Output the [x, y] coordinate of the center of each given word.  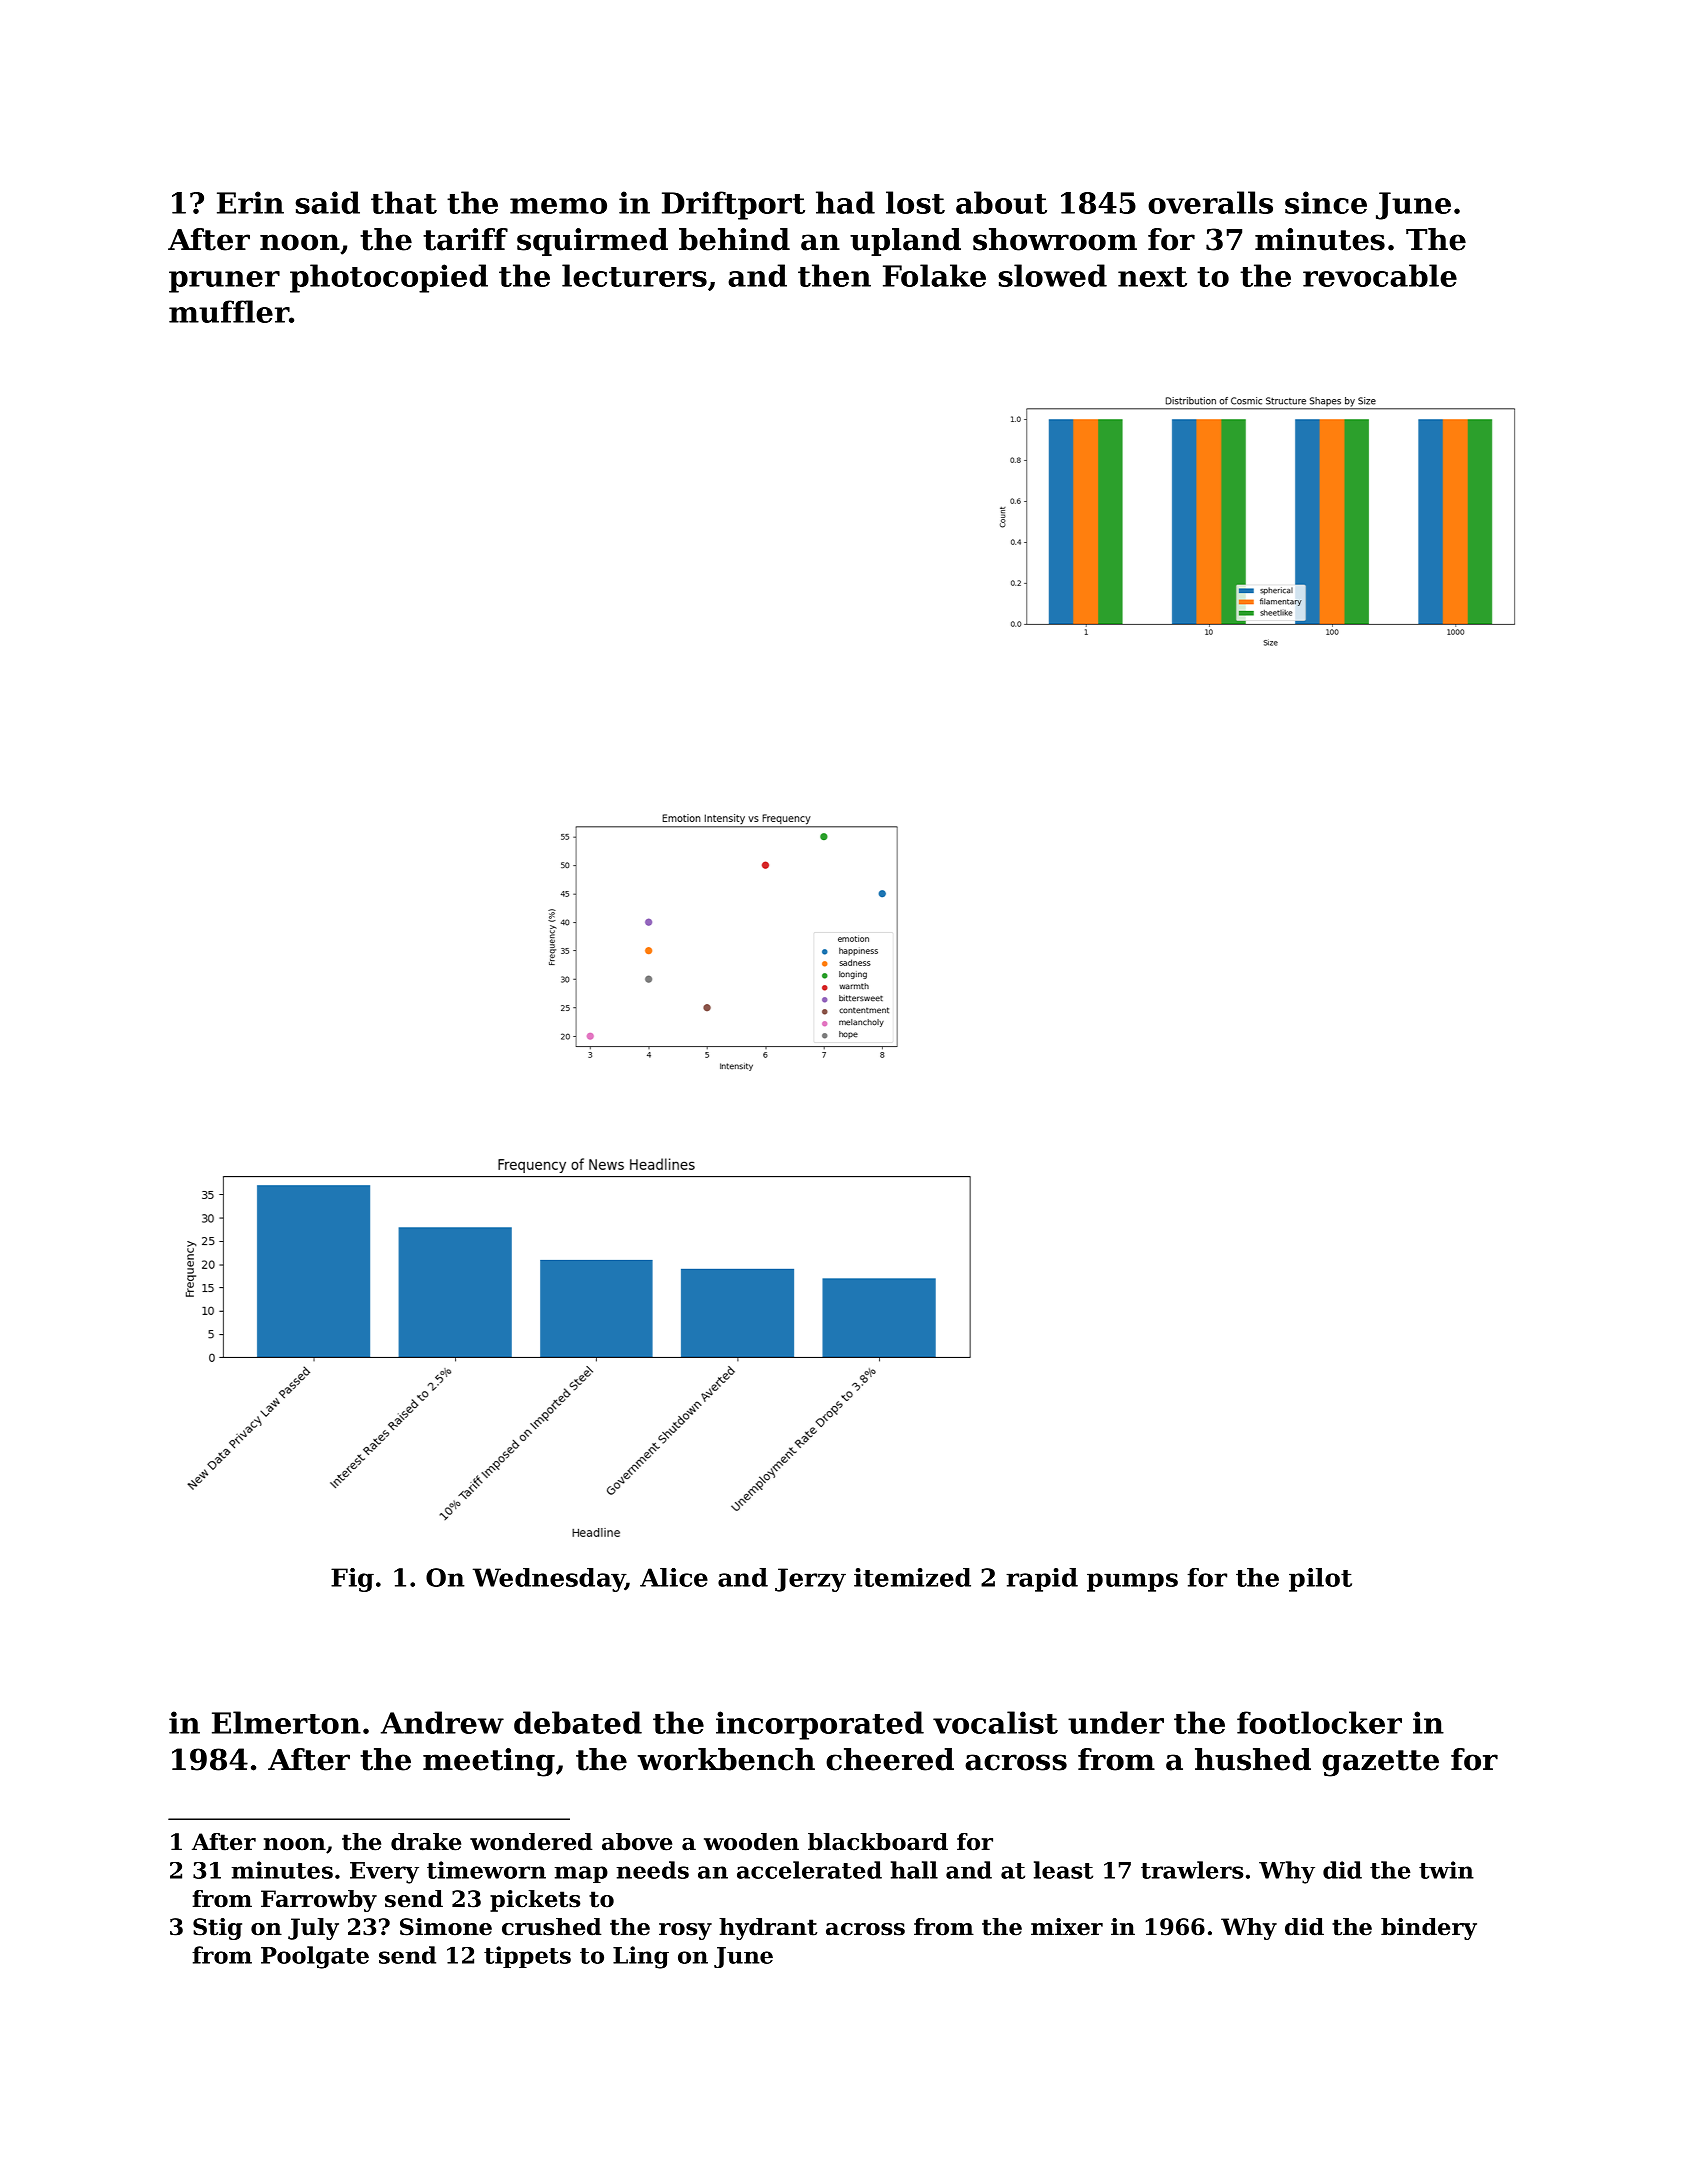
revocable [1380, 275]
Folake [934, 275]
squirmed [592, 242]
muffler [229, 311]
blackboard [878, 1842]
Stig [217, 1929]
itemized [912, 1577]
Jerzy [810, 1580]
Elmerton [286, 1722]
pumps [1132, 1582]
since [1326, 202]
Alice [674, 1577]
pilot [1320, 1580]
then [834, 275]
